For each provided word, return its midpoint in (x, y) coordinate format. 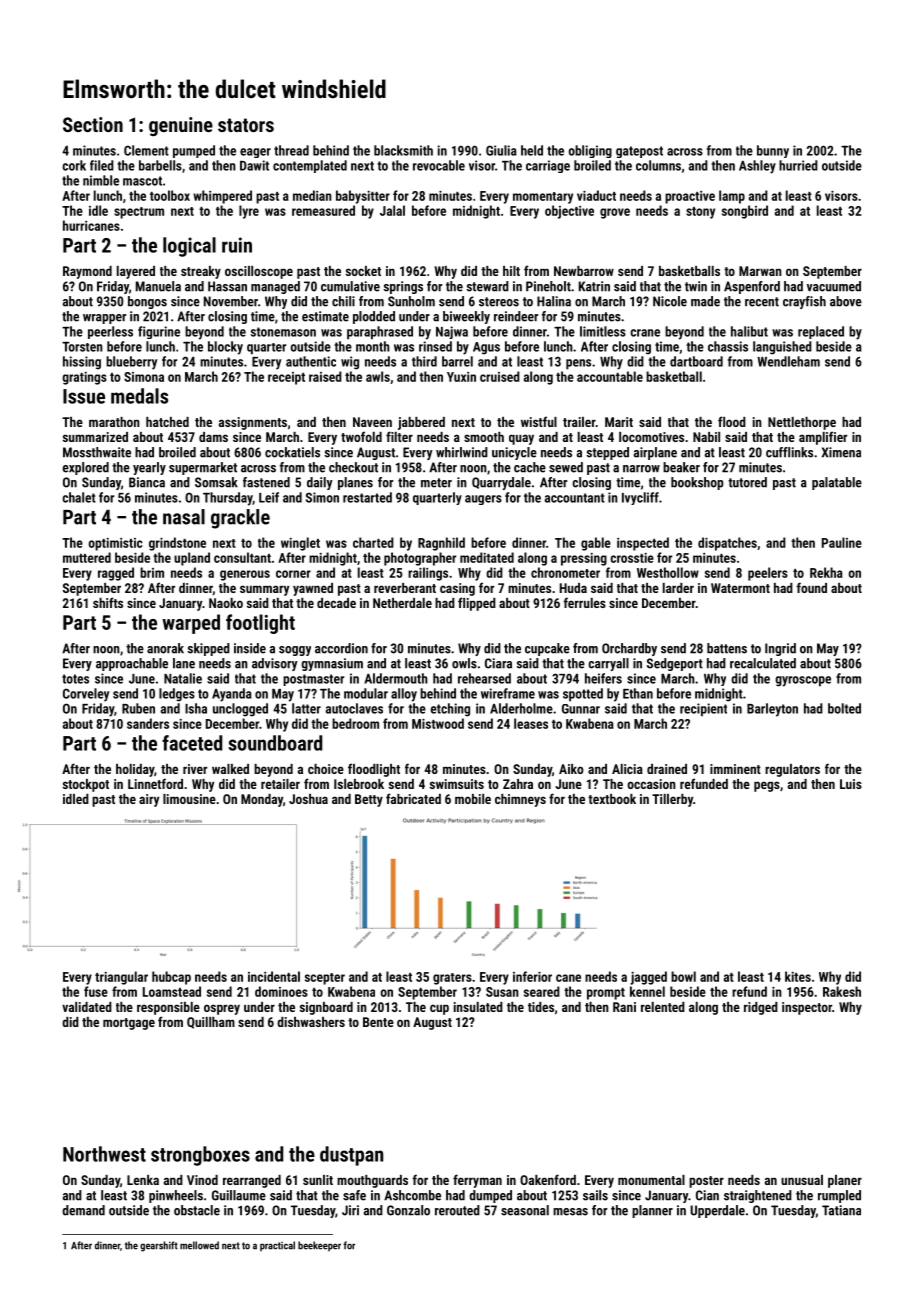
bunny (773, 151)
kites (798, 976)
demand (83, 1210)
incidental (274, 976)
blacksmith (403, 150)
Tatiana (841, 1210)
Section (93, 124)
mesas (570, 1212)
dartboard (696, 361)
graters (452, 979)
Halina (554, 301)
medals (139, 396)
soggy (295, 651)
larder (678, 588)
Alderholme (521, 708)
